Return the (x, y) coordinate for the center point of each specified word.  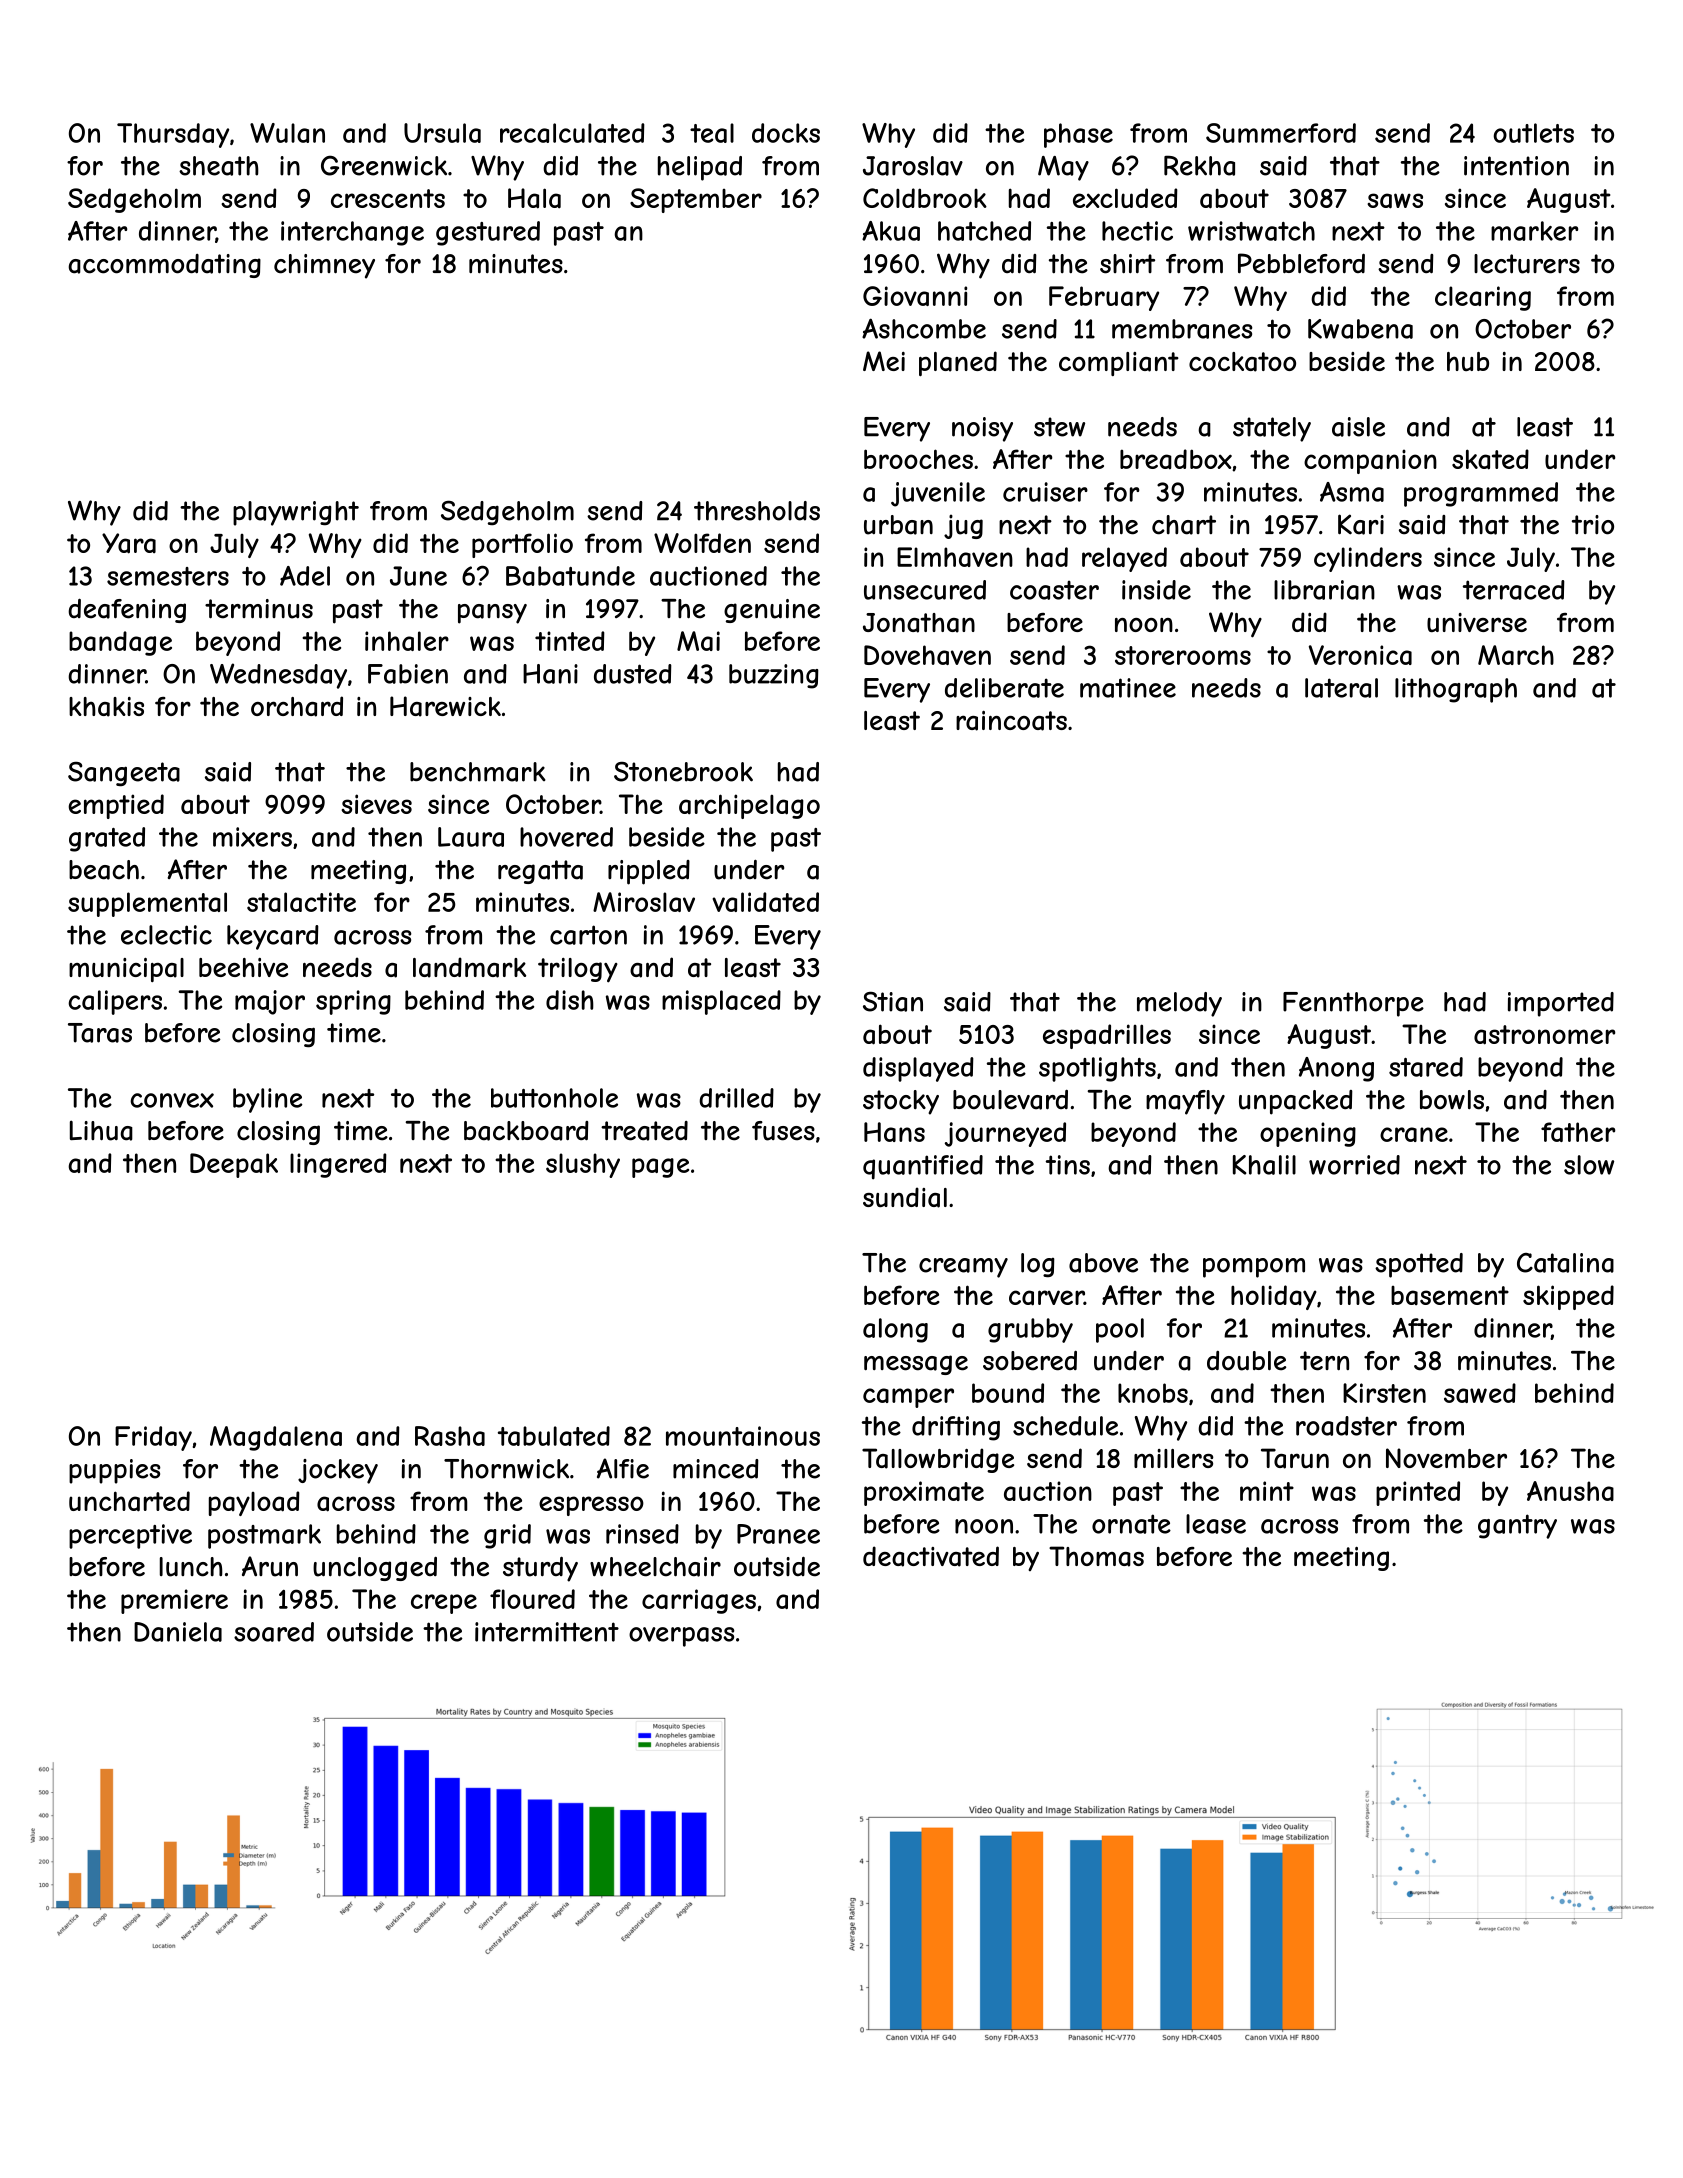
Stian (893, 1001)
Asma (1352, 492)
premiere (174, 1601)
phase (1078, 135)
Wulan (287, 133)
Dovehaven (927, 655)
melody (1179, 1004)
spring (353, 1002)
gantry (1517, 1526)
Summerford (1281, 133)
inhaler (407, 641)
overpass (681, 1637)
